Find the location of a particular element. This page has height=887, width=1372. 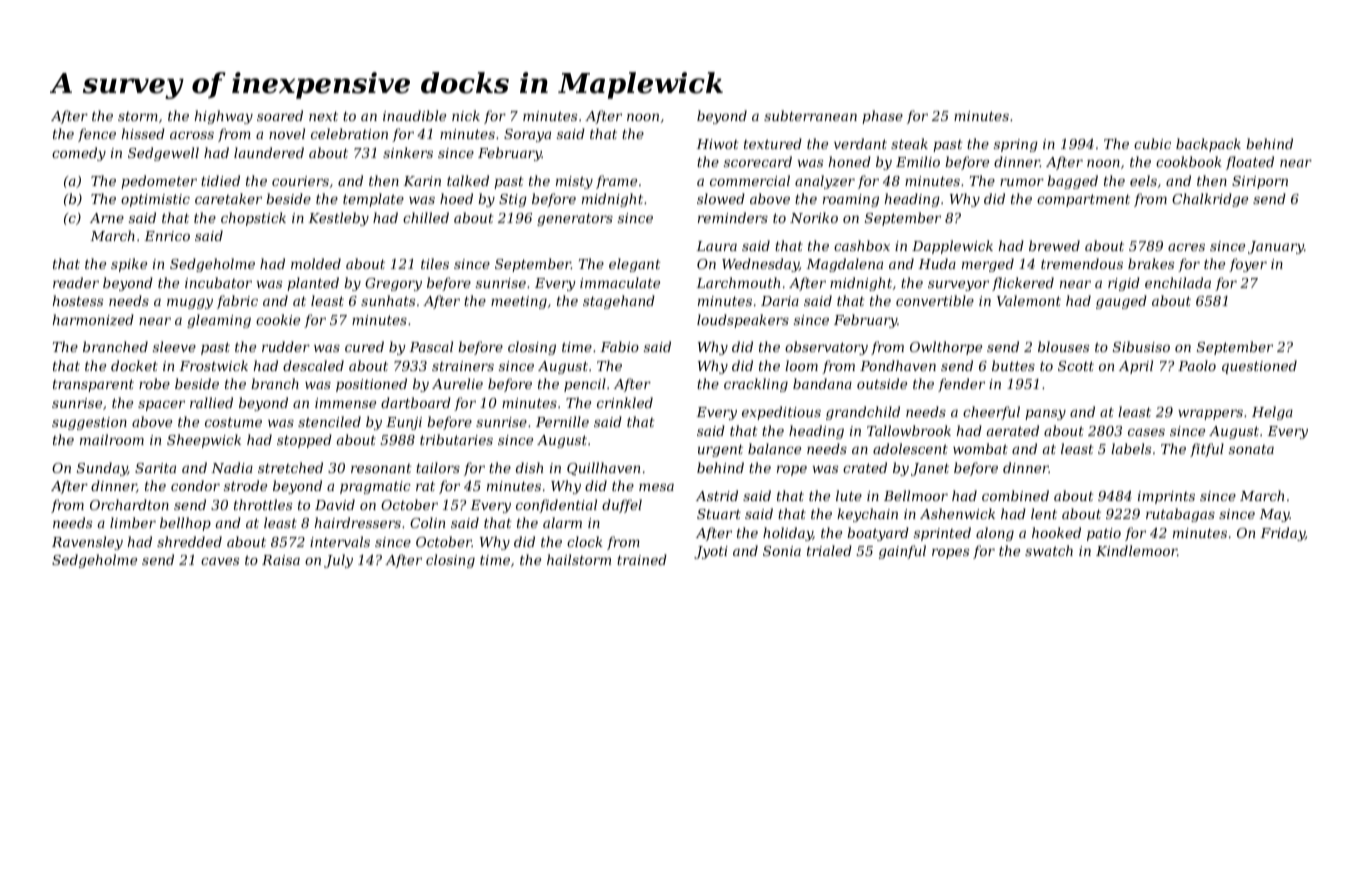

bagged is located at coordinates (1072, 182).
